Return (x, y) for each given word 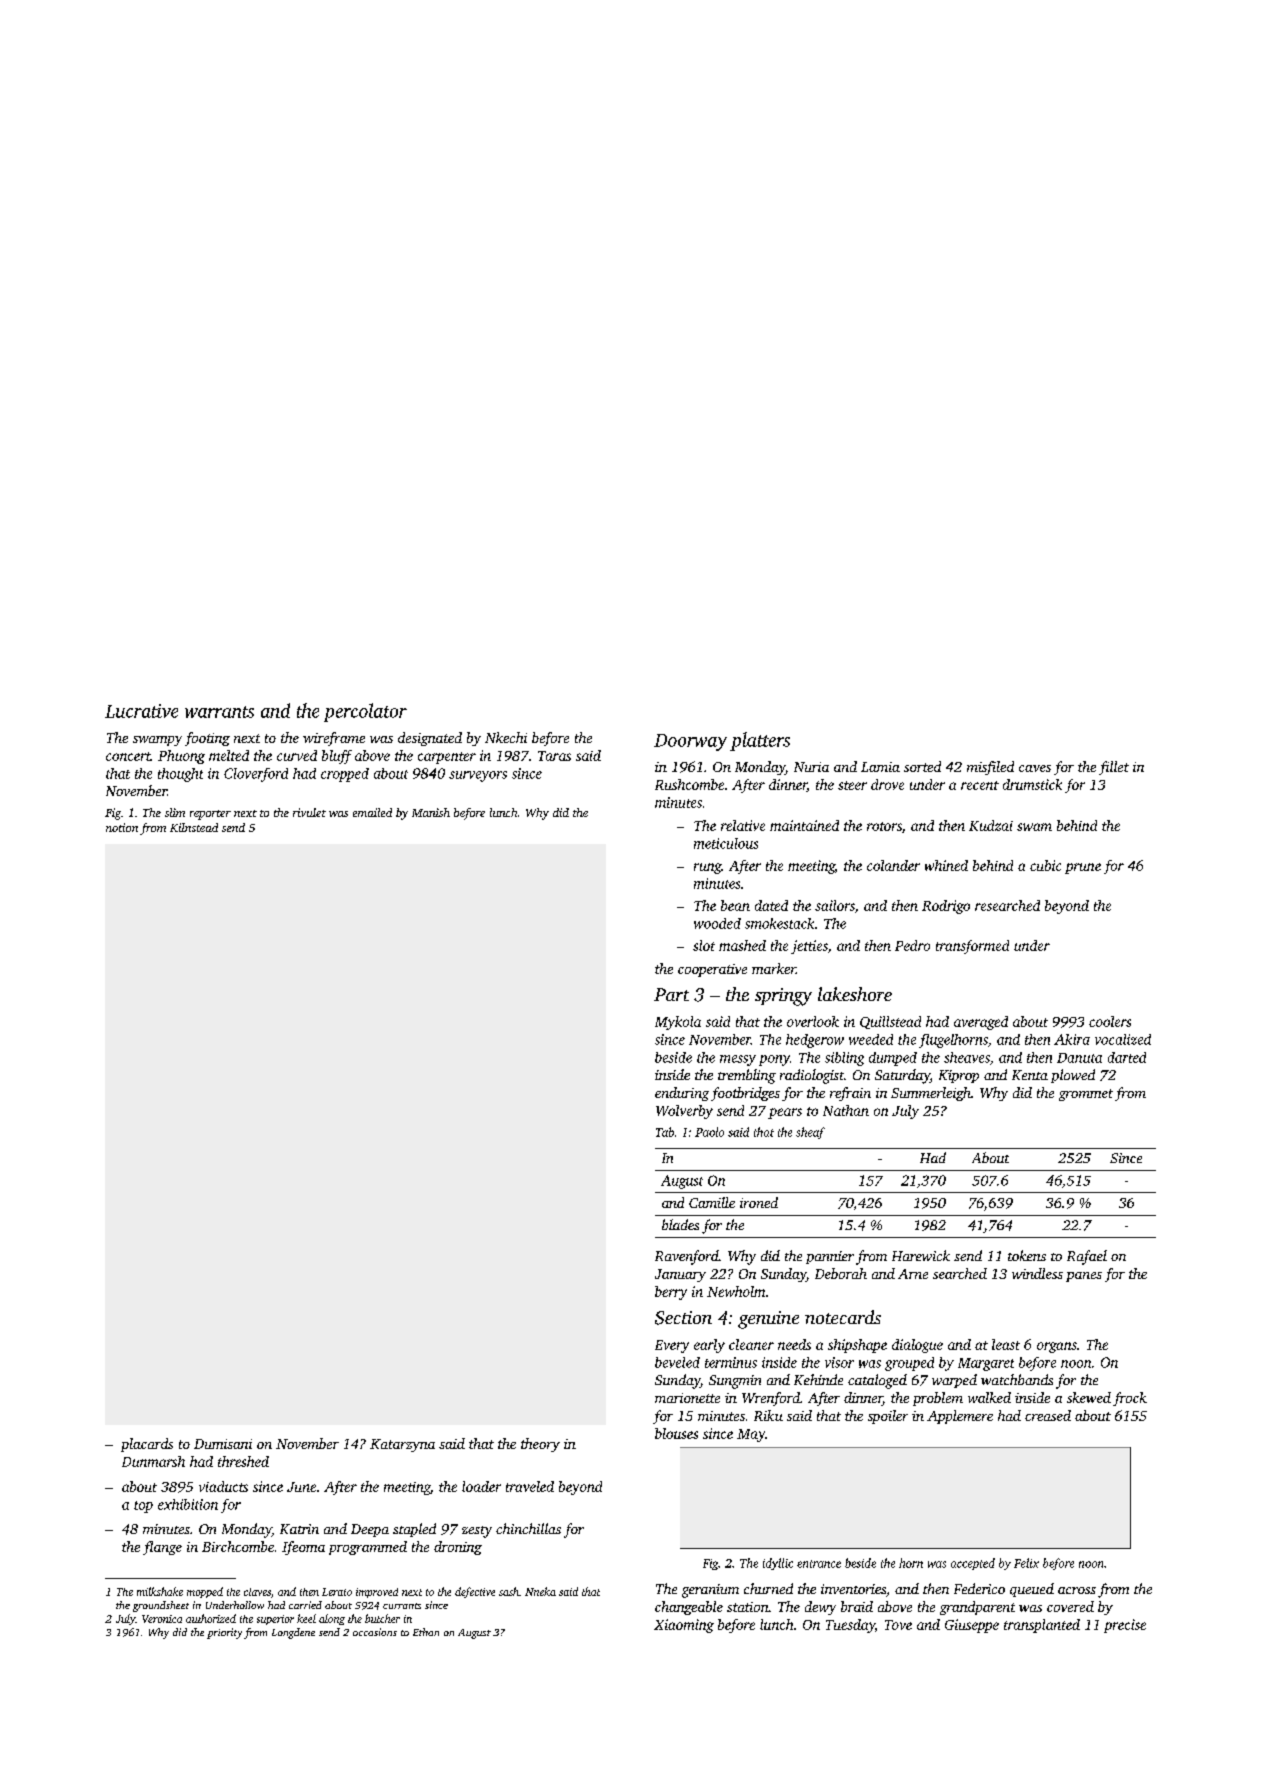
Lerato (337, 1592)
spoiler (888, 1417)
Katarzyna (402, 1445)
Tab (665, 1132)
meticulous (726, 843)
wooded (717, 923)
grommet (1086, 1095)
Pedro (912, 945)
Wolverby (684, 1112)
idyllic (778, 1564)
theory (540, 1445)
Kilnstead (194, 827)
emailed (372, 812)
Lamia (880, 767)
